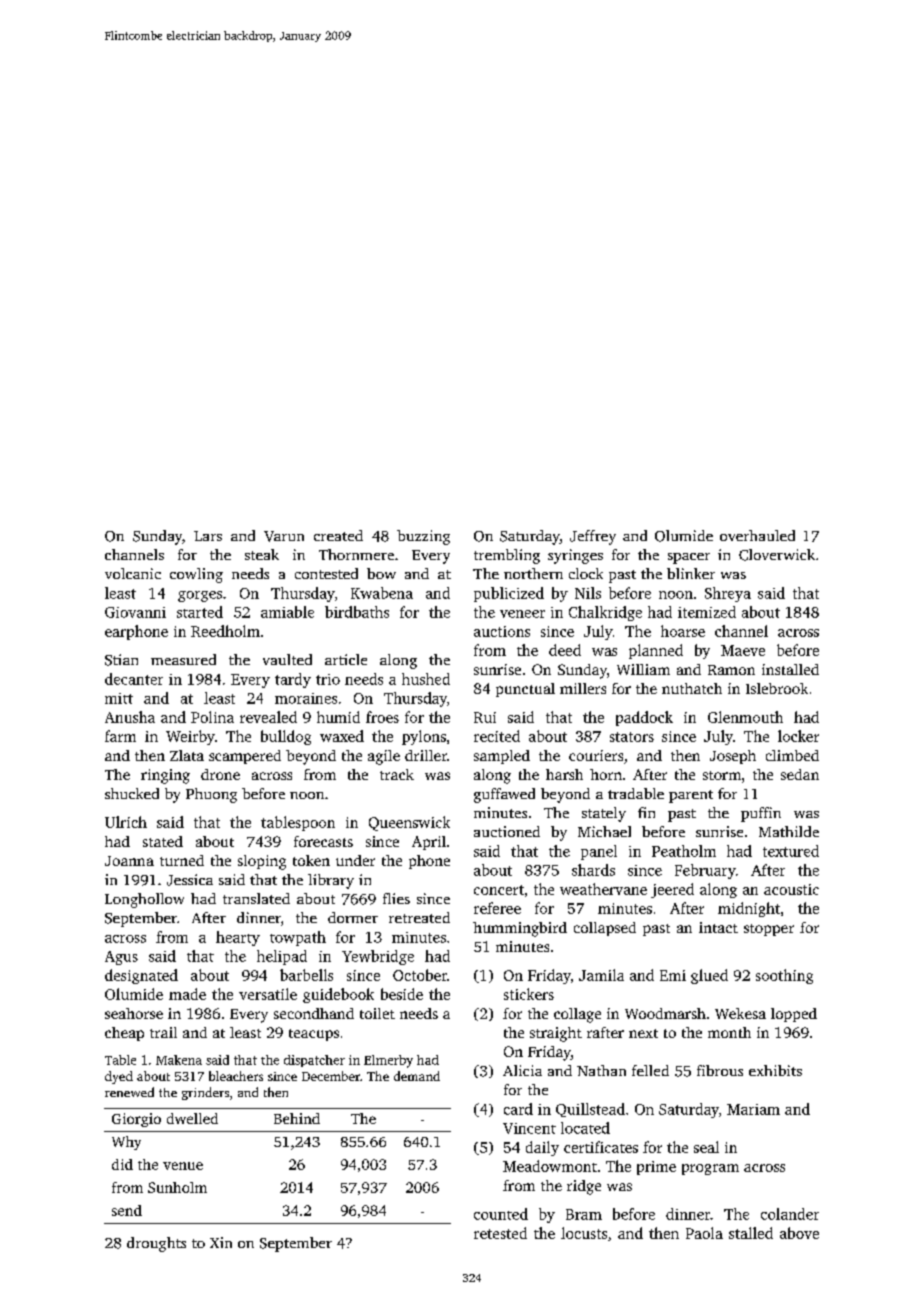 This screenshot has height=1308, width=924. What do you see at coordinates (728, 594) in the screenshot?
I see `Shreya` at bounding box center [728, 594].
